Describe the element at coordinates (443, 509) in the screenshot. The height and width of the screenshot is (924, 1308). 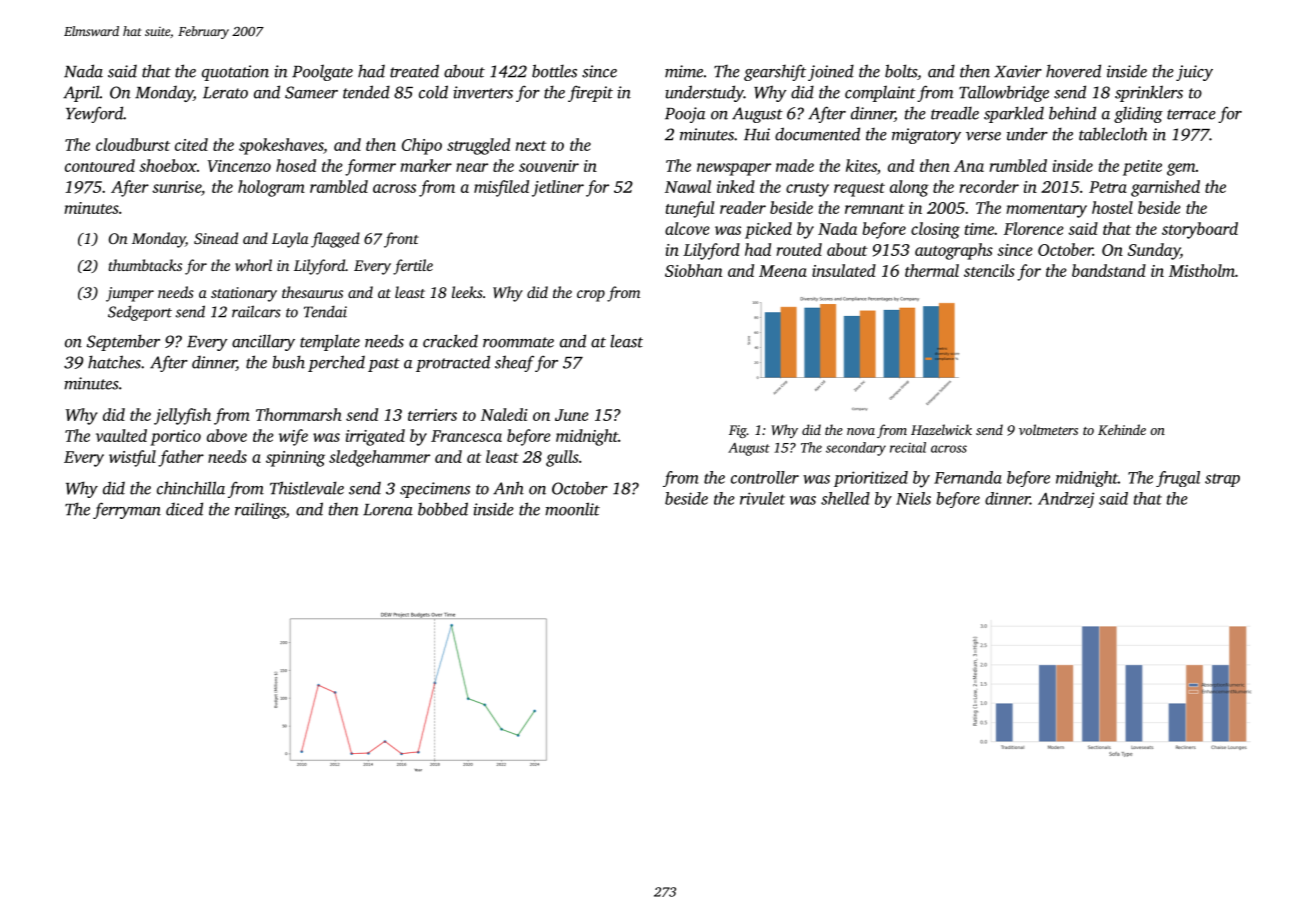
I see `bobbed` at that location.
